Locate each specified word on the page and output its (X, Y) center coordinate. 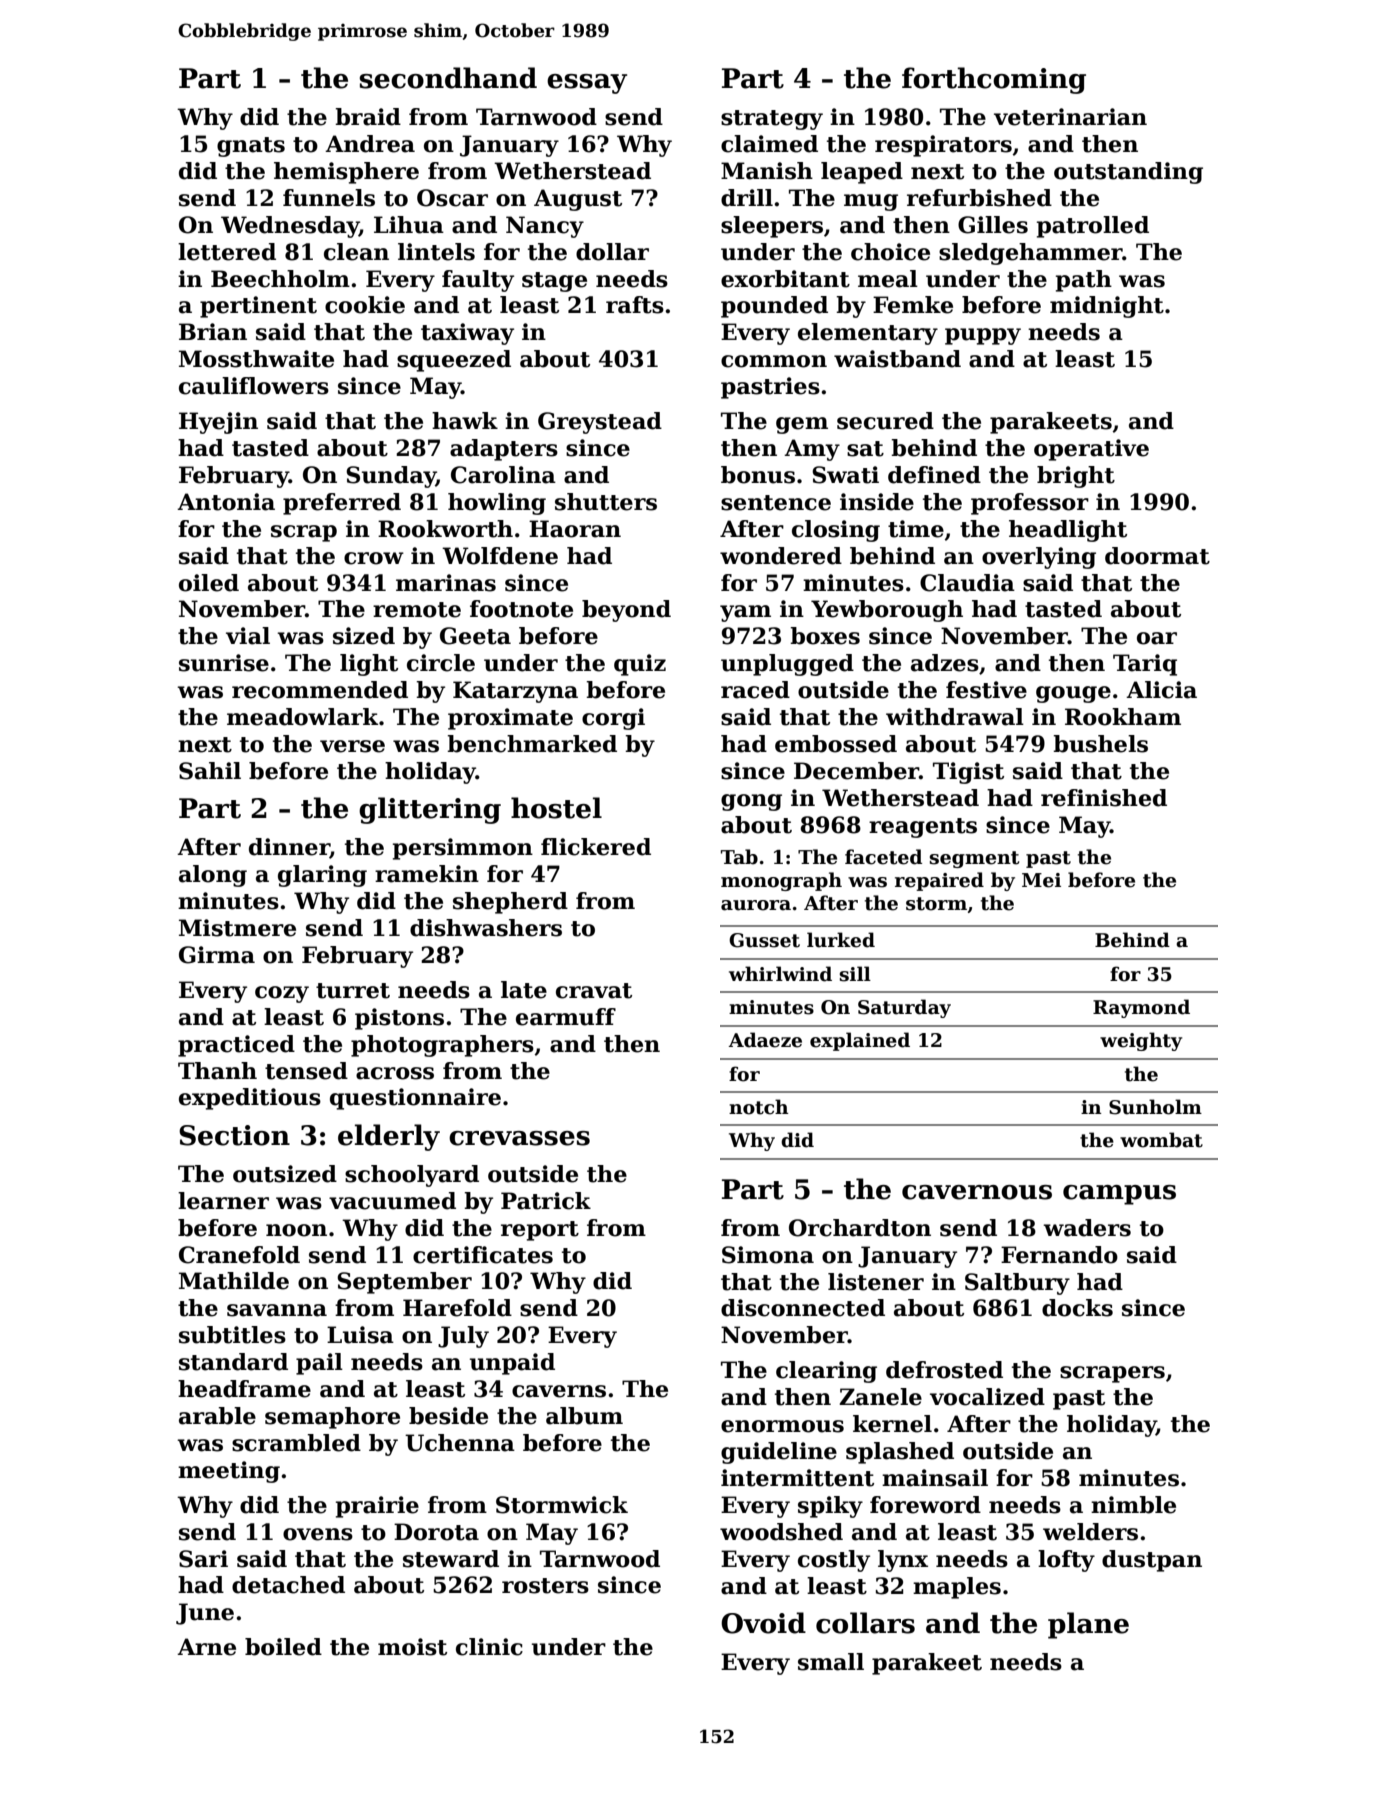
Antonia (226, 502)
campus (1119, 1195)
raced (755, 690)
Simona (768, 1255)
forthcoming (994, 80)
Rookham (1123, 717)
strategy (772, 120)
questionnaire (415, 1099)
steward (451, 1559)
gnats (251, 147)
